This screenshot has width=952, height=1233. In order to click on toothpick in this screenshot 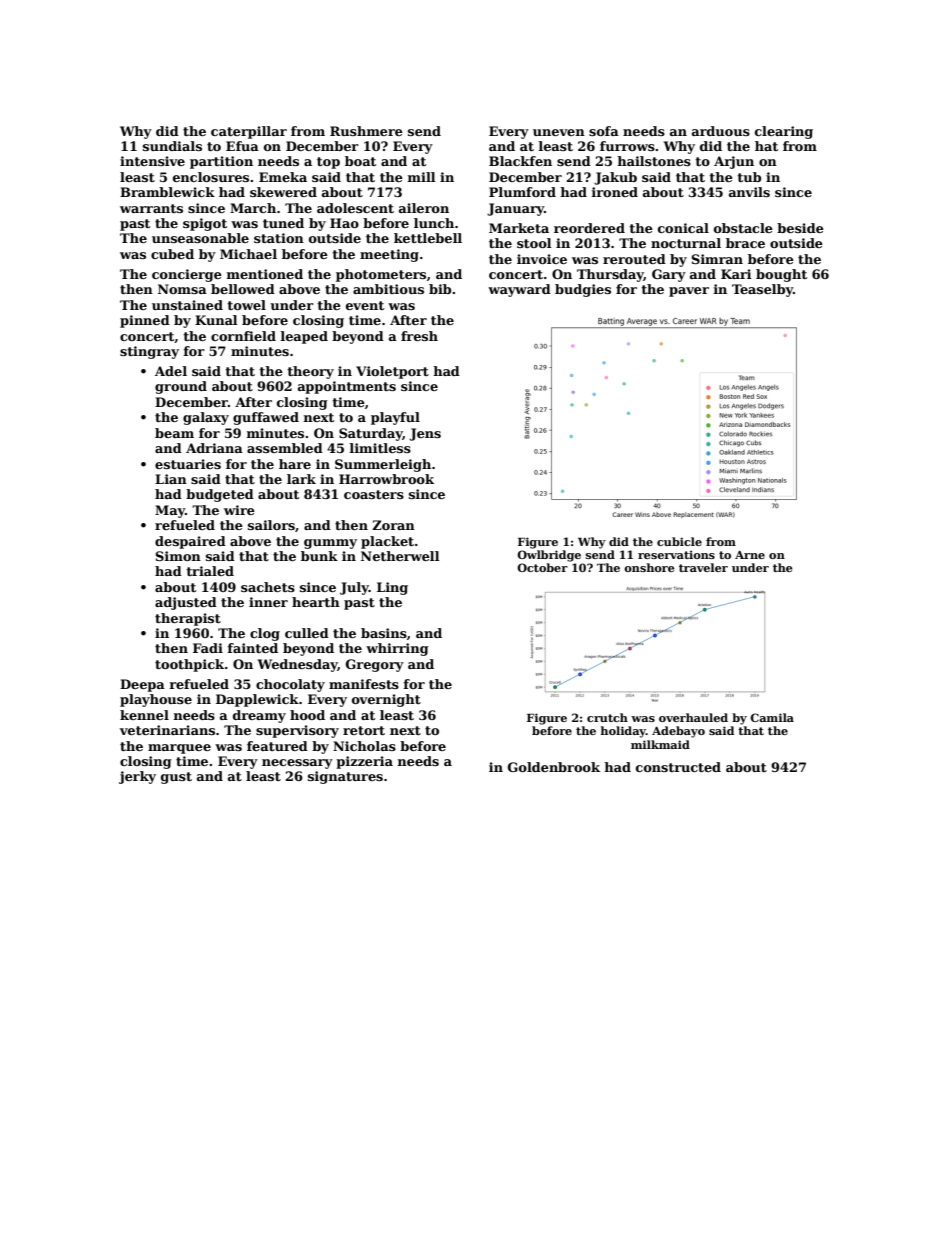, I will do `click(189, 665)`.
